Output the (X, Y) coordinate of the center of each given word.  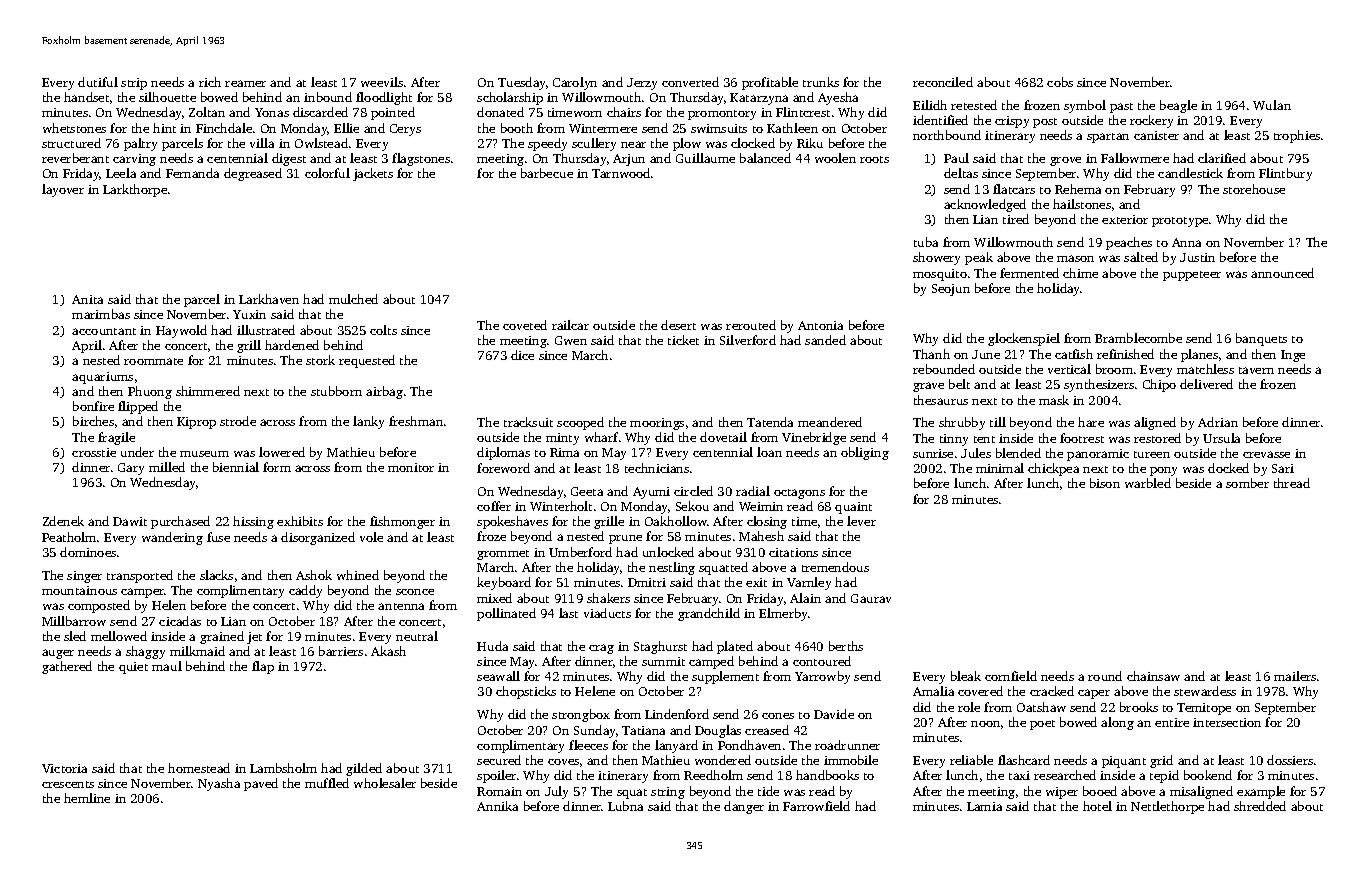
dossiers (1290, 760)
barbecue (547, 173)
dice (522, 355)
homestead (199, 768)
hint (164, 128)
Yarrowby (822, 677)
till (998, 422)
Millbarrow (74, 621)
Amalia (933, 691)
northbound (947, 135)
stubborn (336, 391)
